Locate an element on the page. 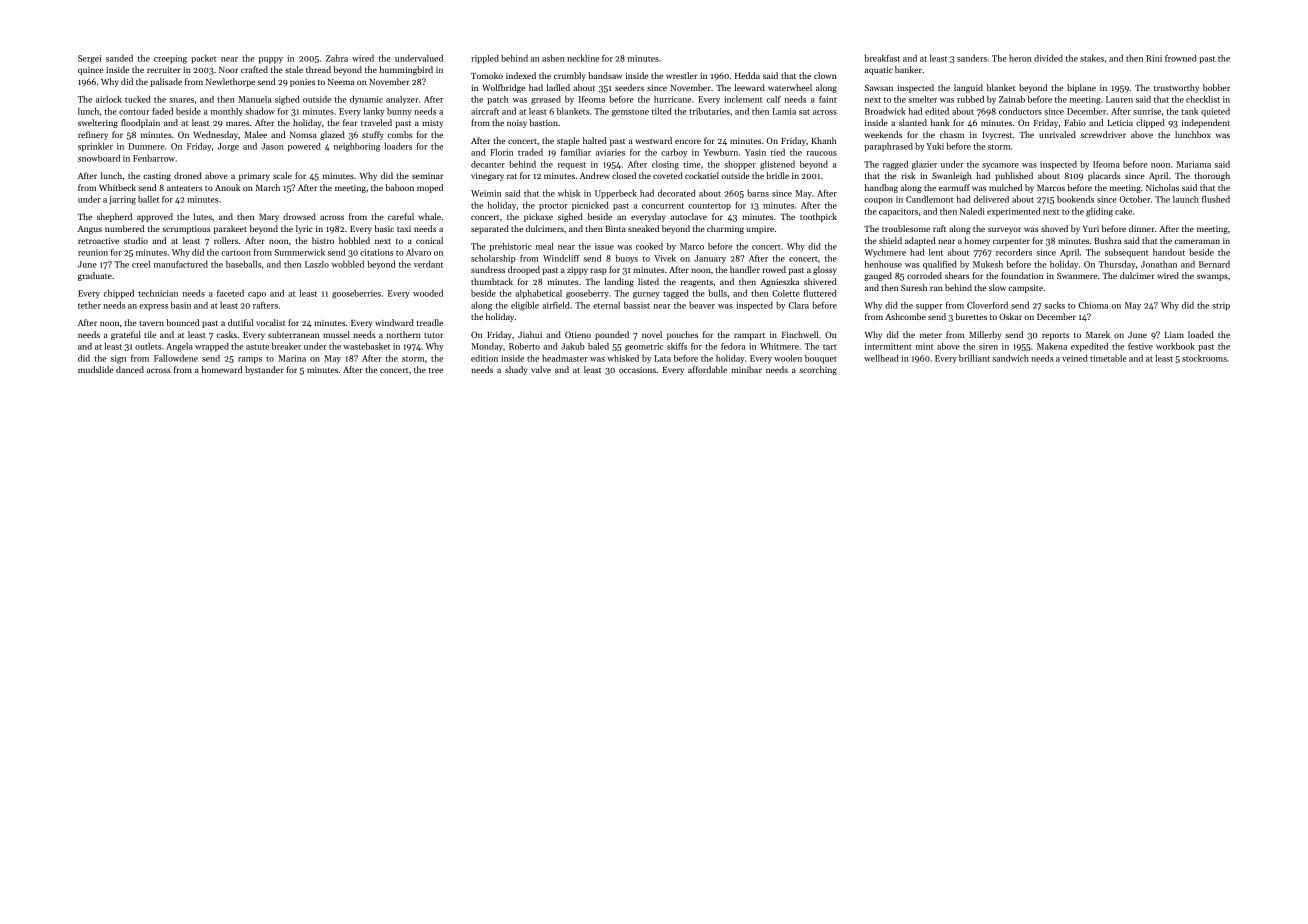  danced is located at coordinates (130, 369).
